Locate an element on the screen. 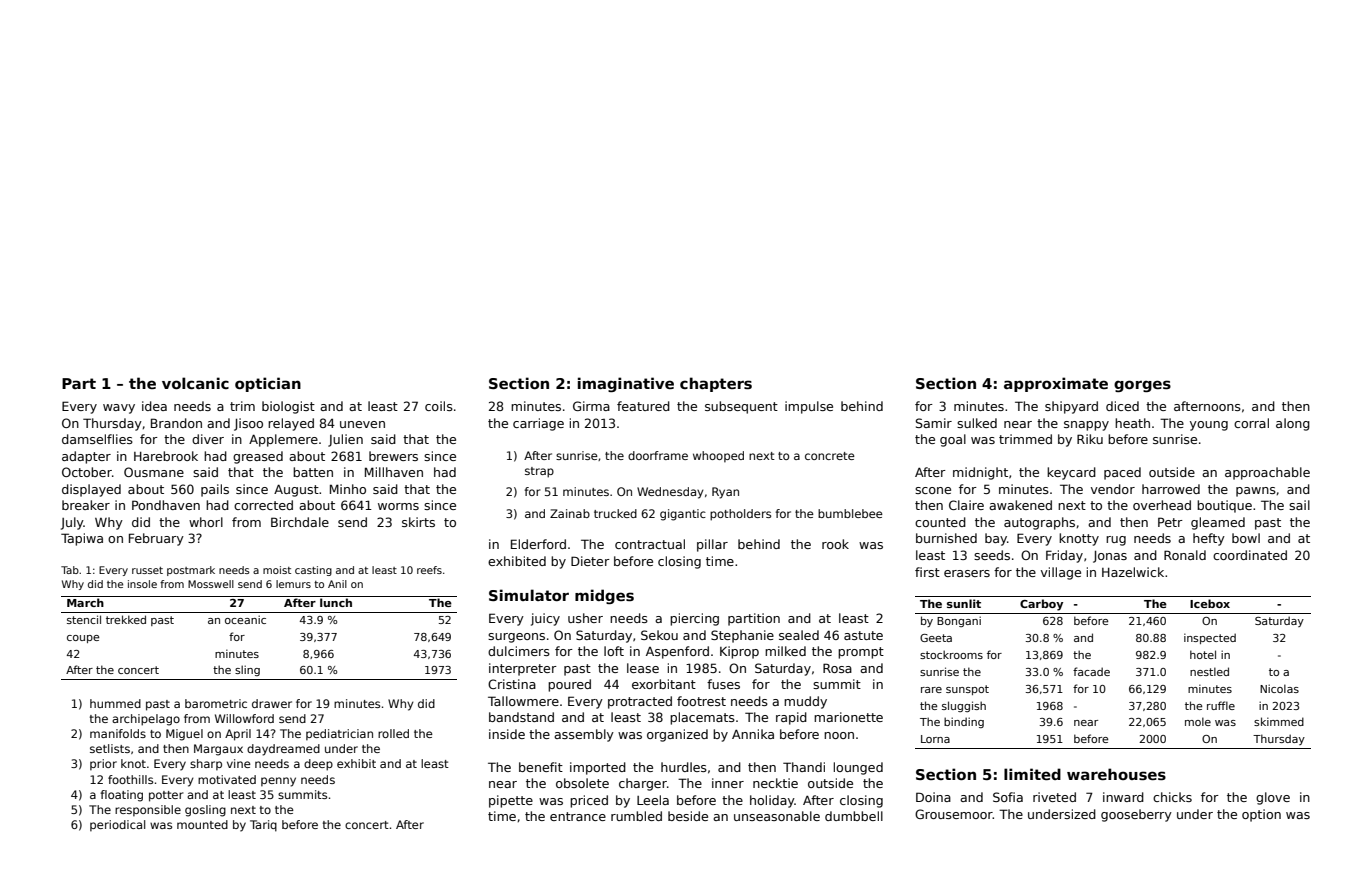  Tariq is located at coordinates (263, 826).
